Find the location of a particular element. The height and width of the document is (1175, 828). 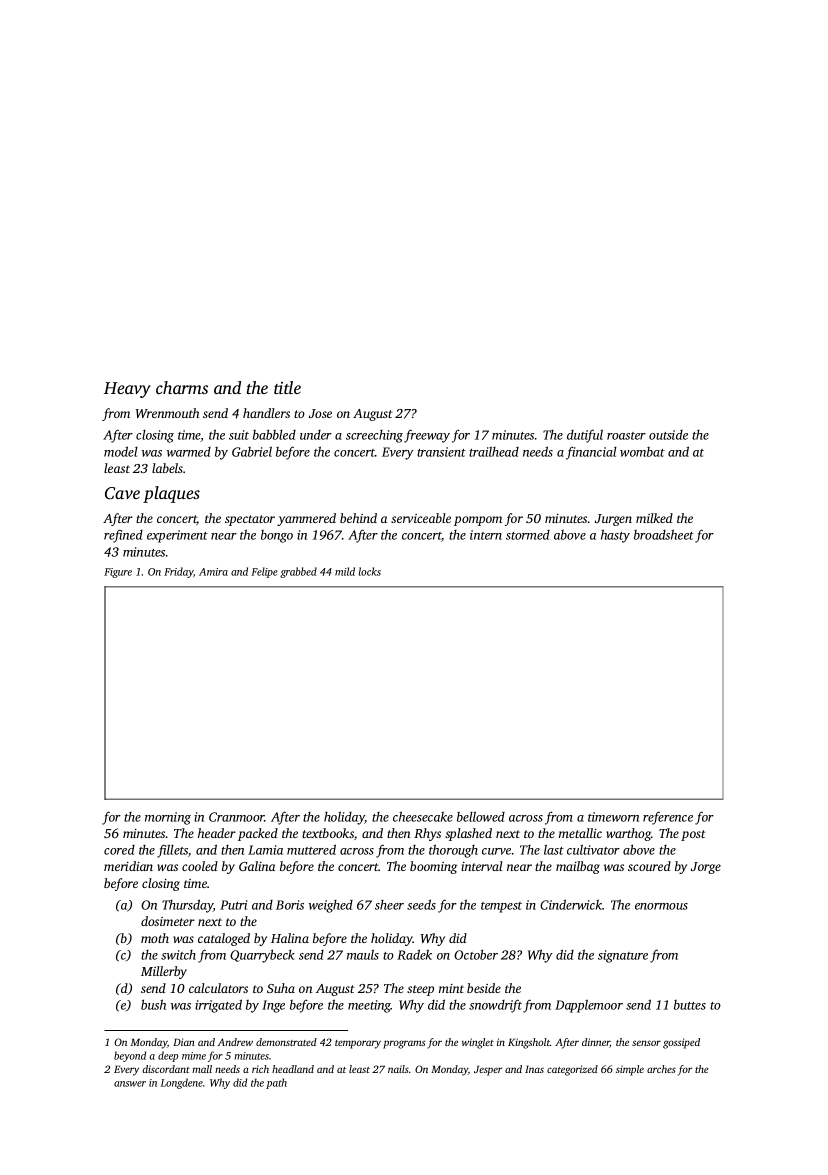

textbooks is located at coordinates (328, 833).
